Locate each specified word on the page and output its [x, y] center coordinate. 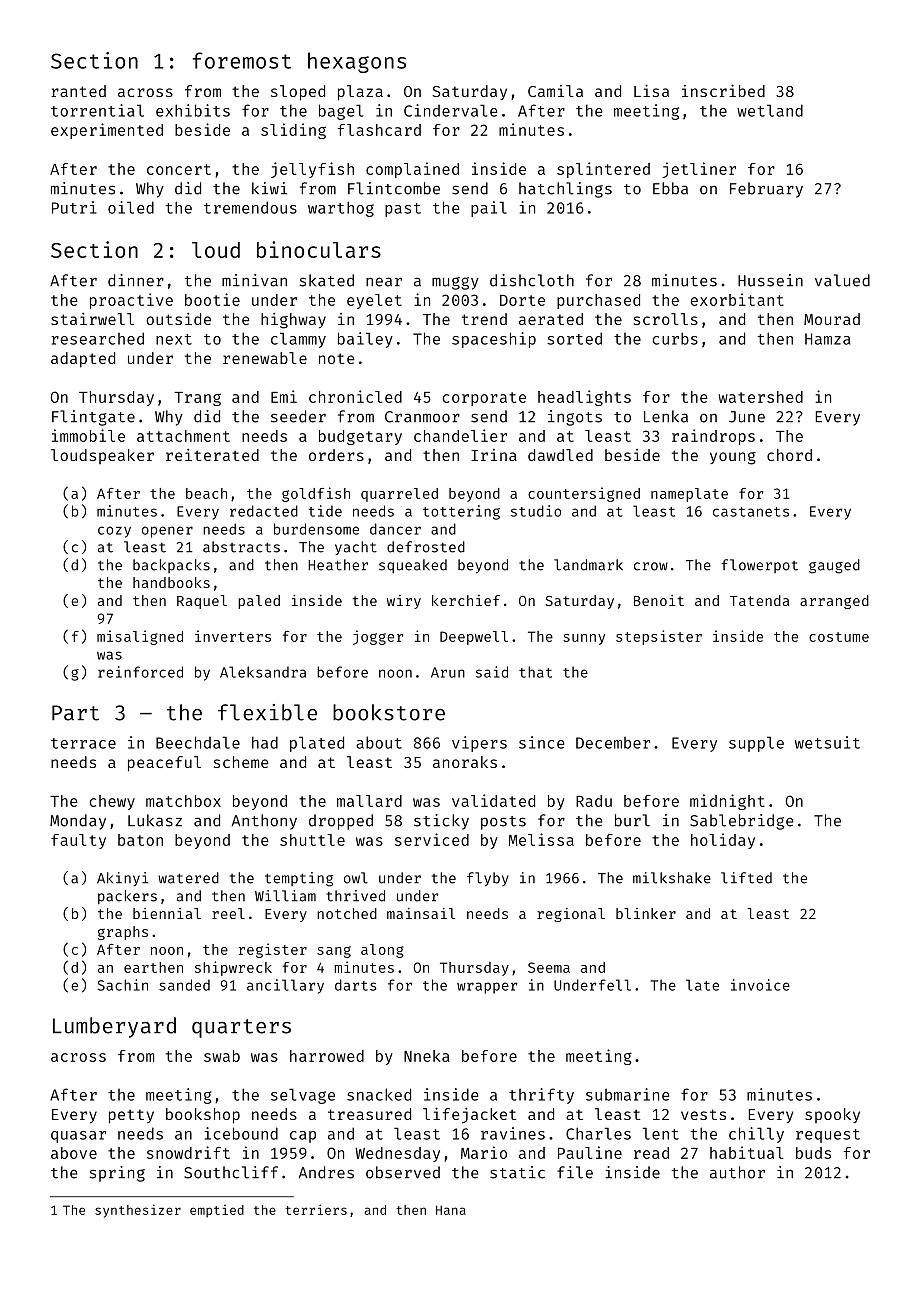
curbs [675, 338]
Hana [451, 1210]
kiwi [269, 188]
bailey [365, 340]
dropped [341, 822]
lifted [746, 878]
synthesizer [138, 1211]
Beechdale [198, 742]
